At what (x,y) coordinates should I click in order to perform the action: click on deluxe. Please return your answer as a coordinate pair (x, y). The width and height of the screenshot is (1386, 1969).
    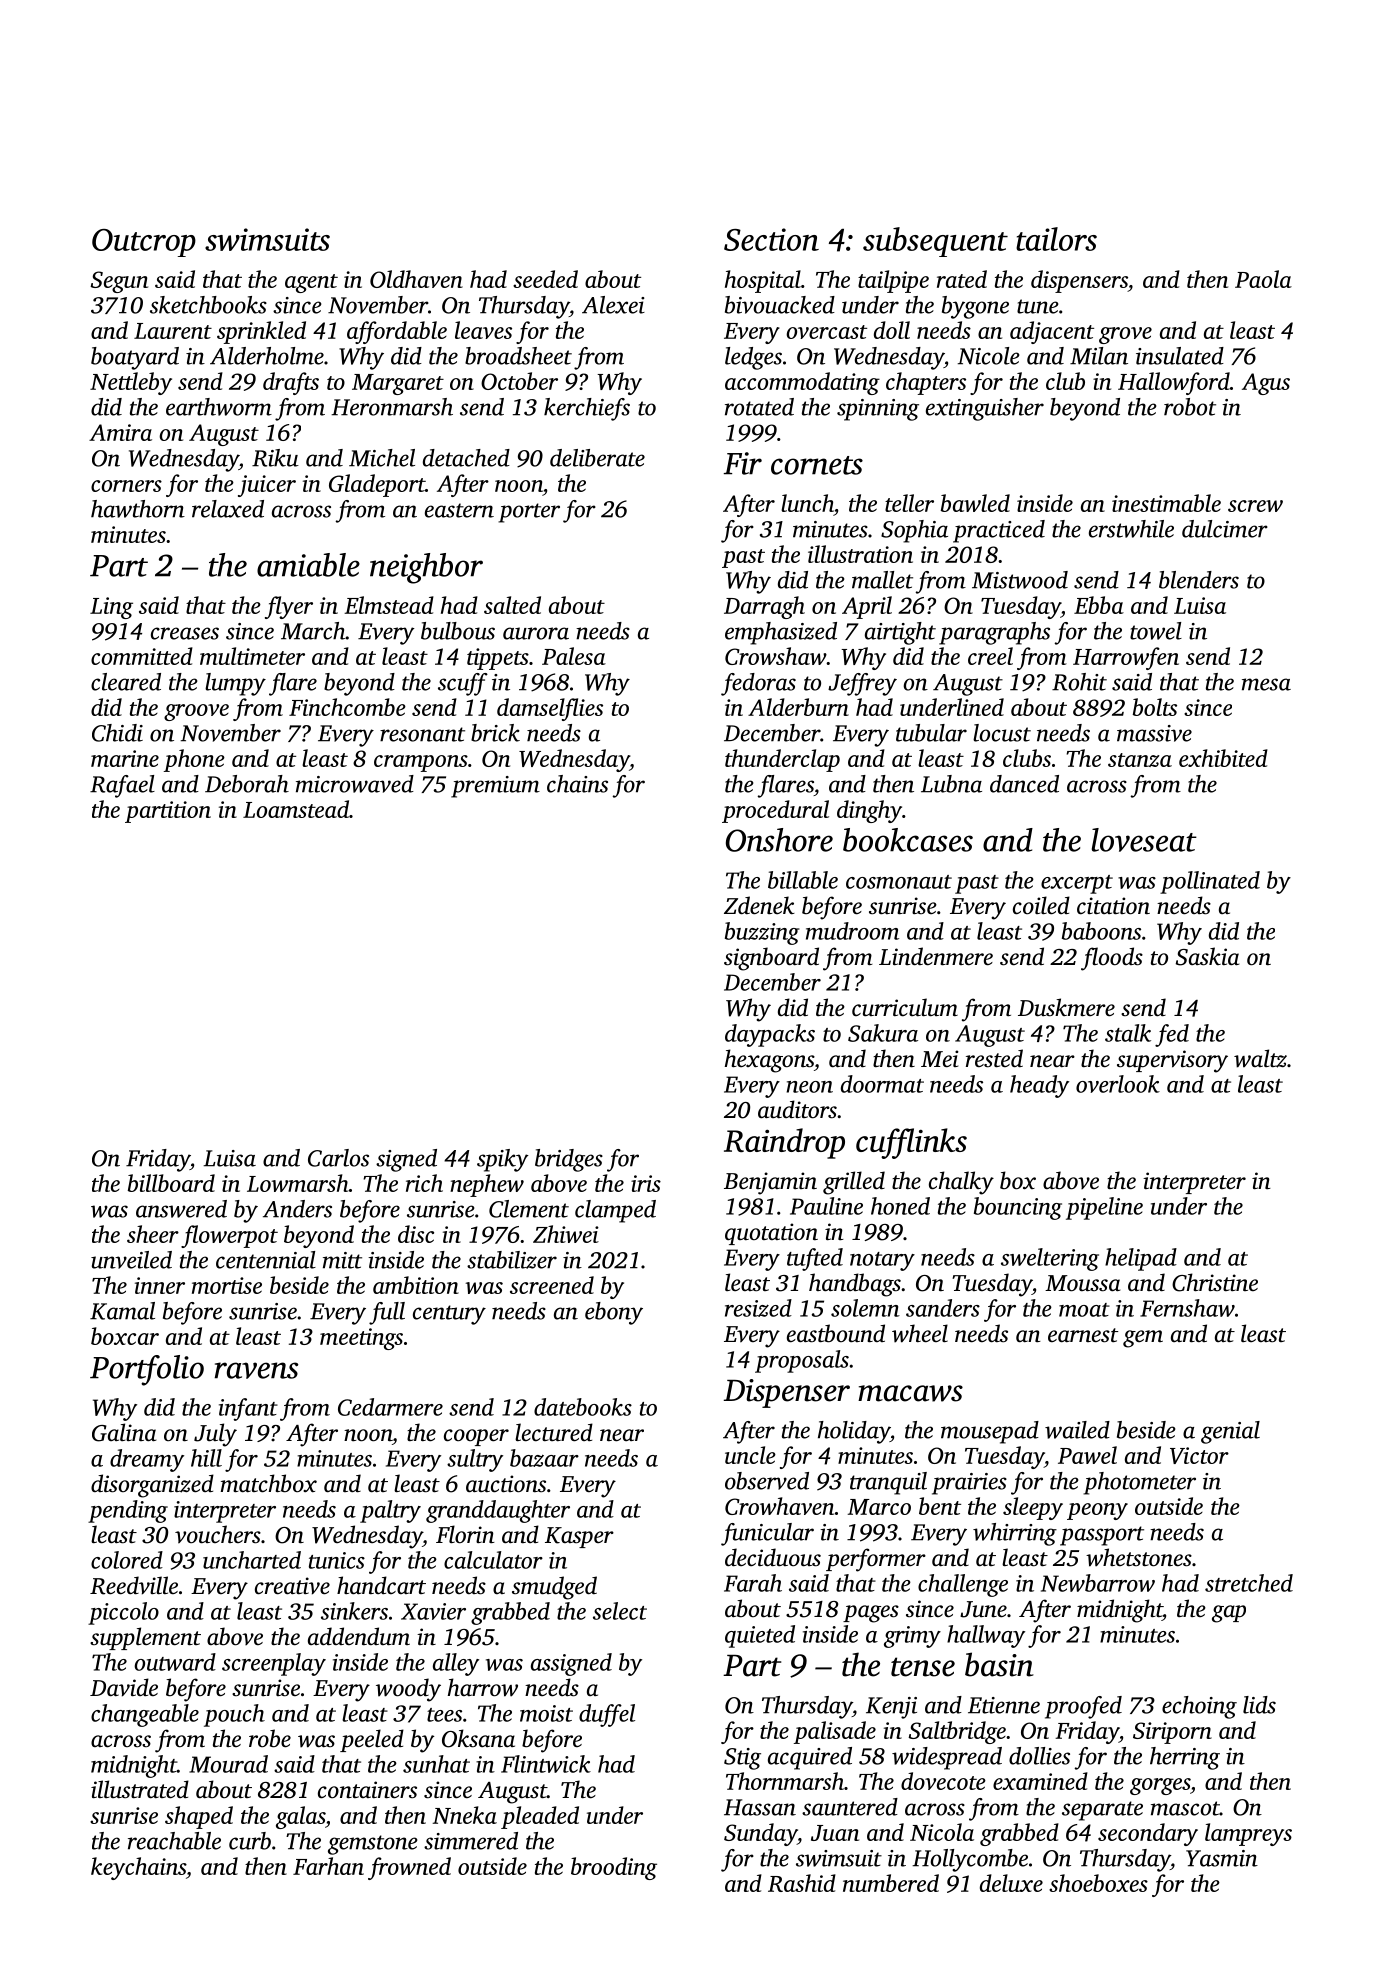
    Looking at the image, I should click on (1011, 1883).
